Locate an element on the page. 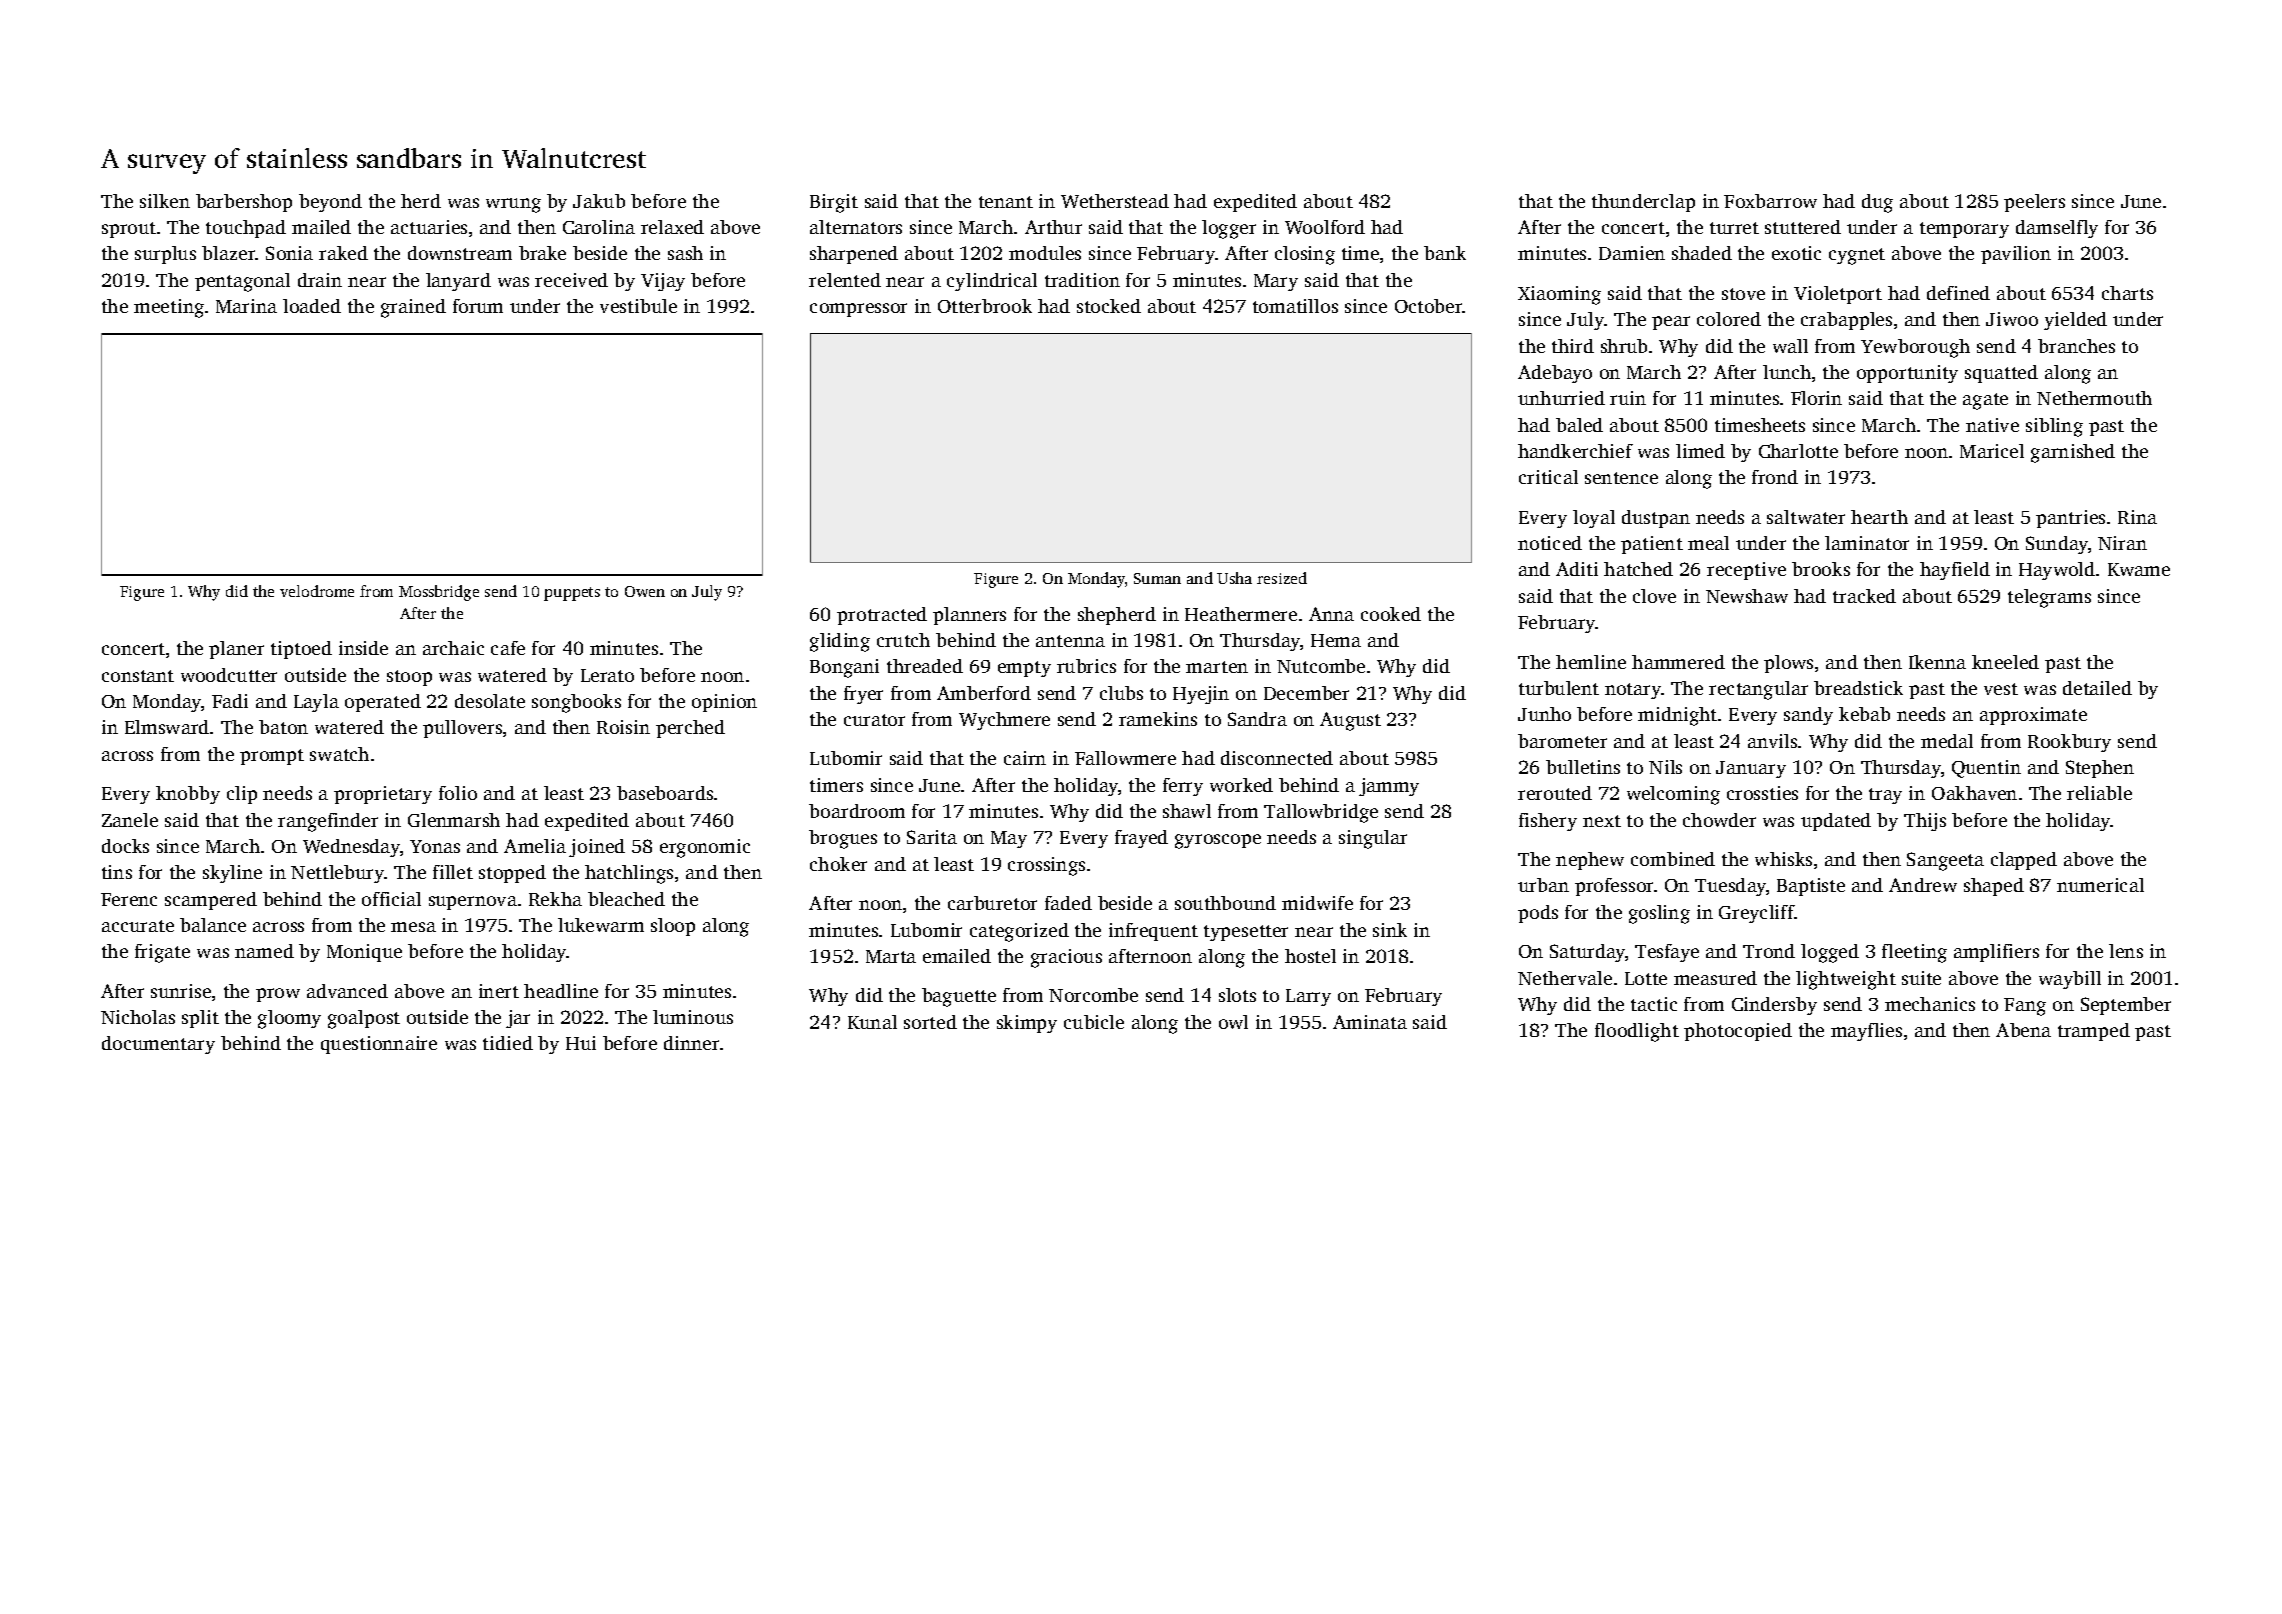  mayflies is located at coordinates (1866, 1032).
